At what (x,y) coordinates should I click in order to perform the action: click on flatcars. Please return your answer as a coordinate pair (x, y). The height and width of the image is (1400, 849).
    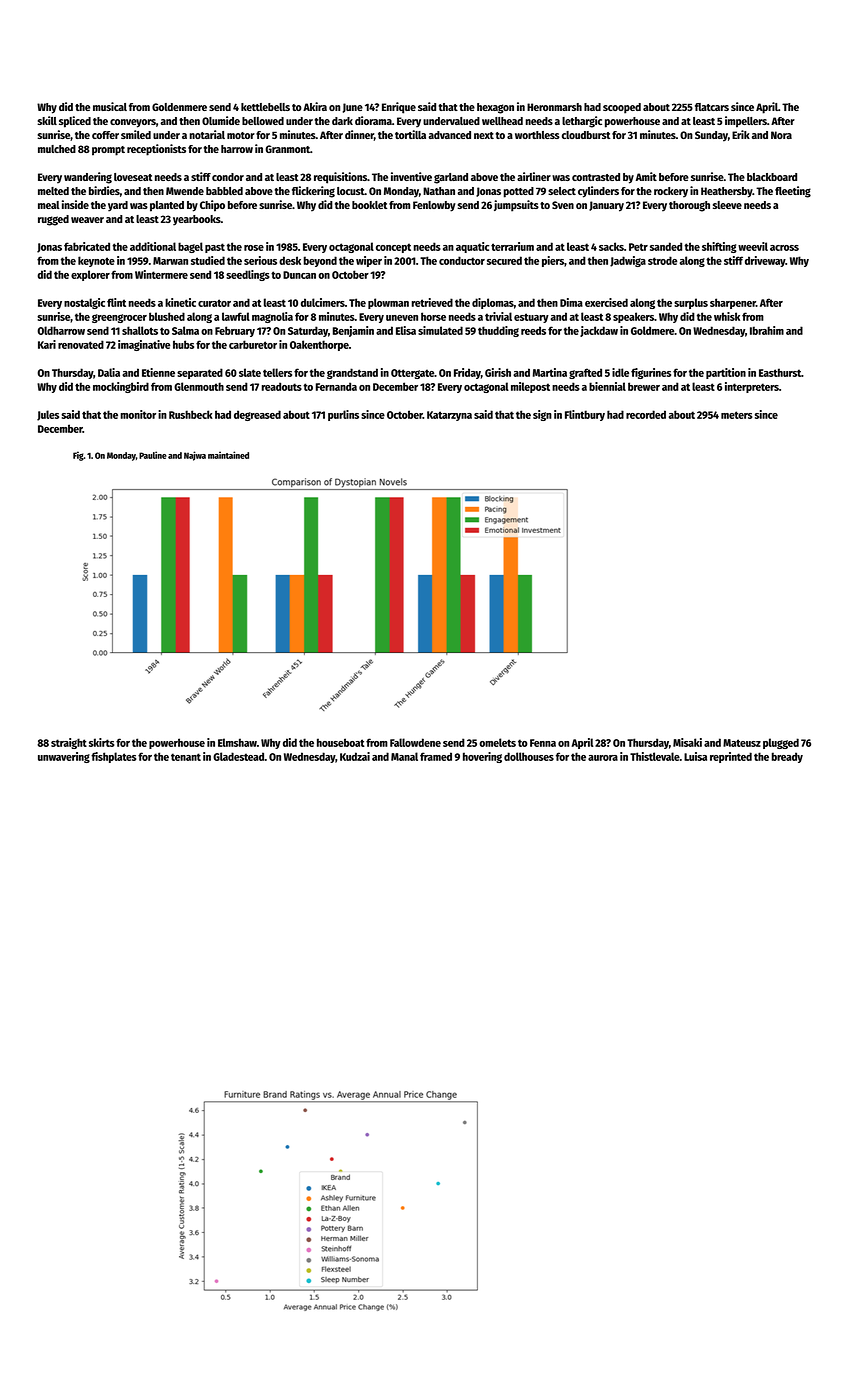
    Looking at the image, I should click on (712, 107).
